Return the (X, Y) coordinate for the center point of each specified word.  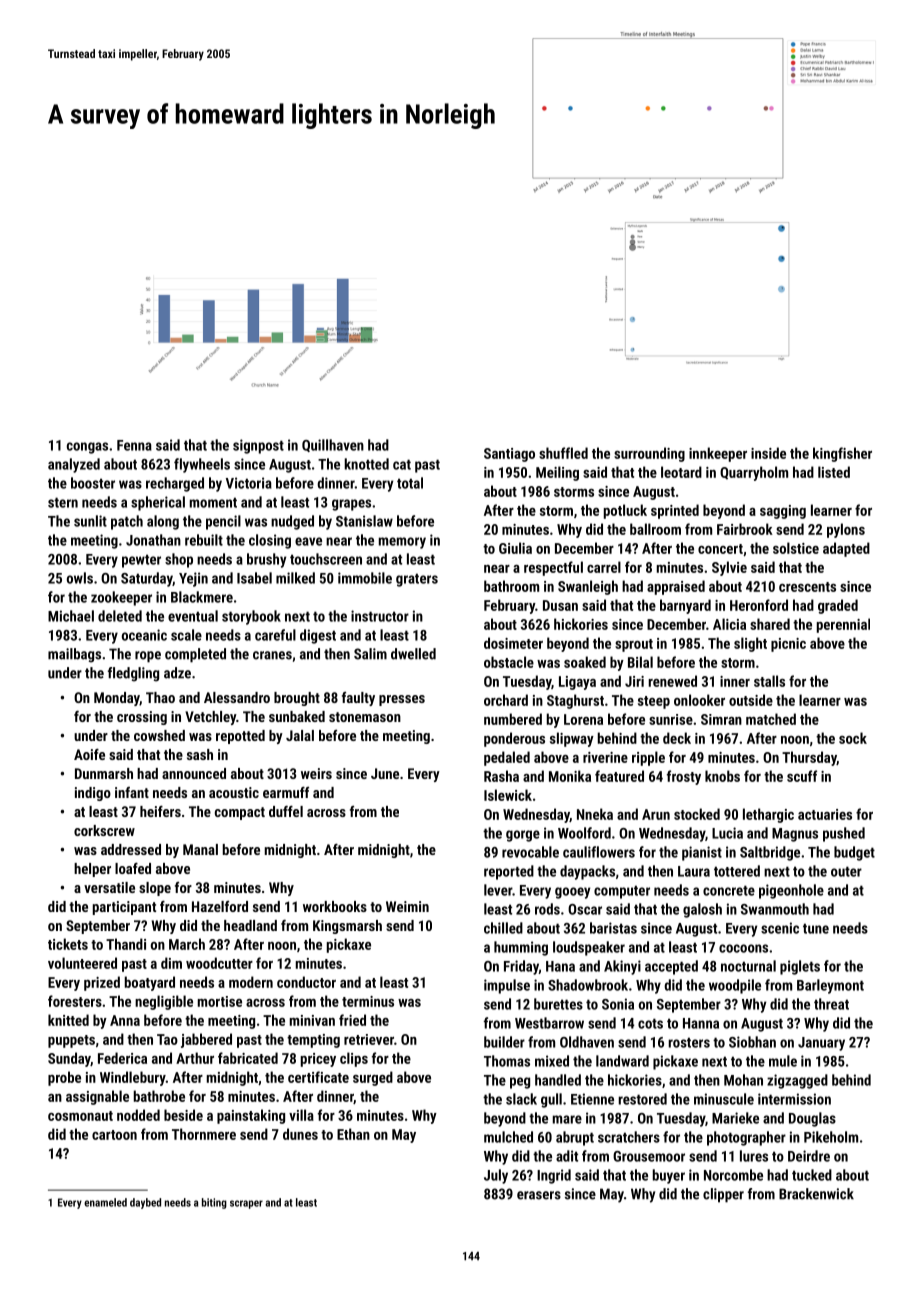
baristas (613, 928)
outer (846, 871)
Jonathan (153, 540)
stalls (769, 681)
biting (214, 1203)
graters (417, 580)
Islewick (508, 795)
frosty (684, 777)
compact (240, 813)
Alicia (729, 624)
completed (195, 655)
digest (318, 636)
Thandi (126, 944)
